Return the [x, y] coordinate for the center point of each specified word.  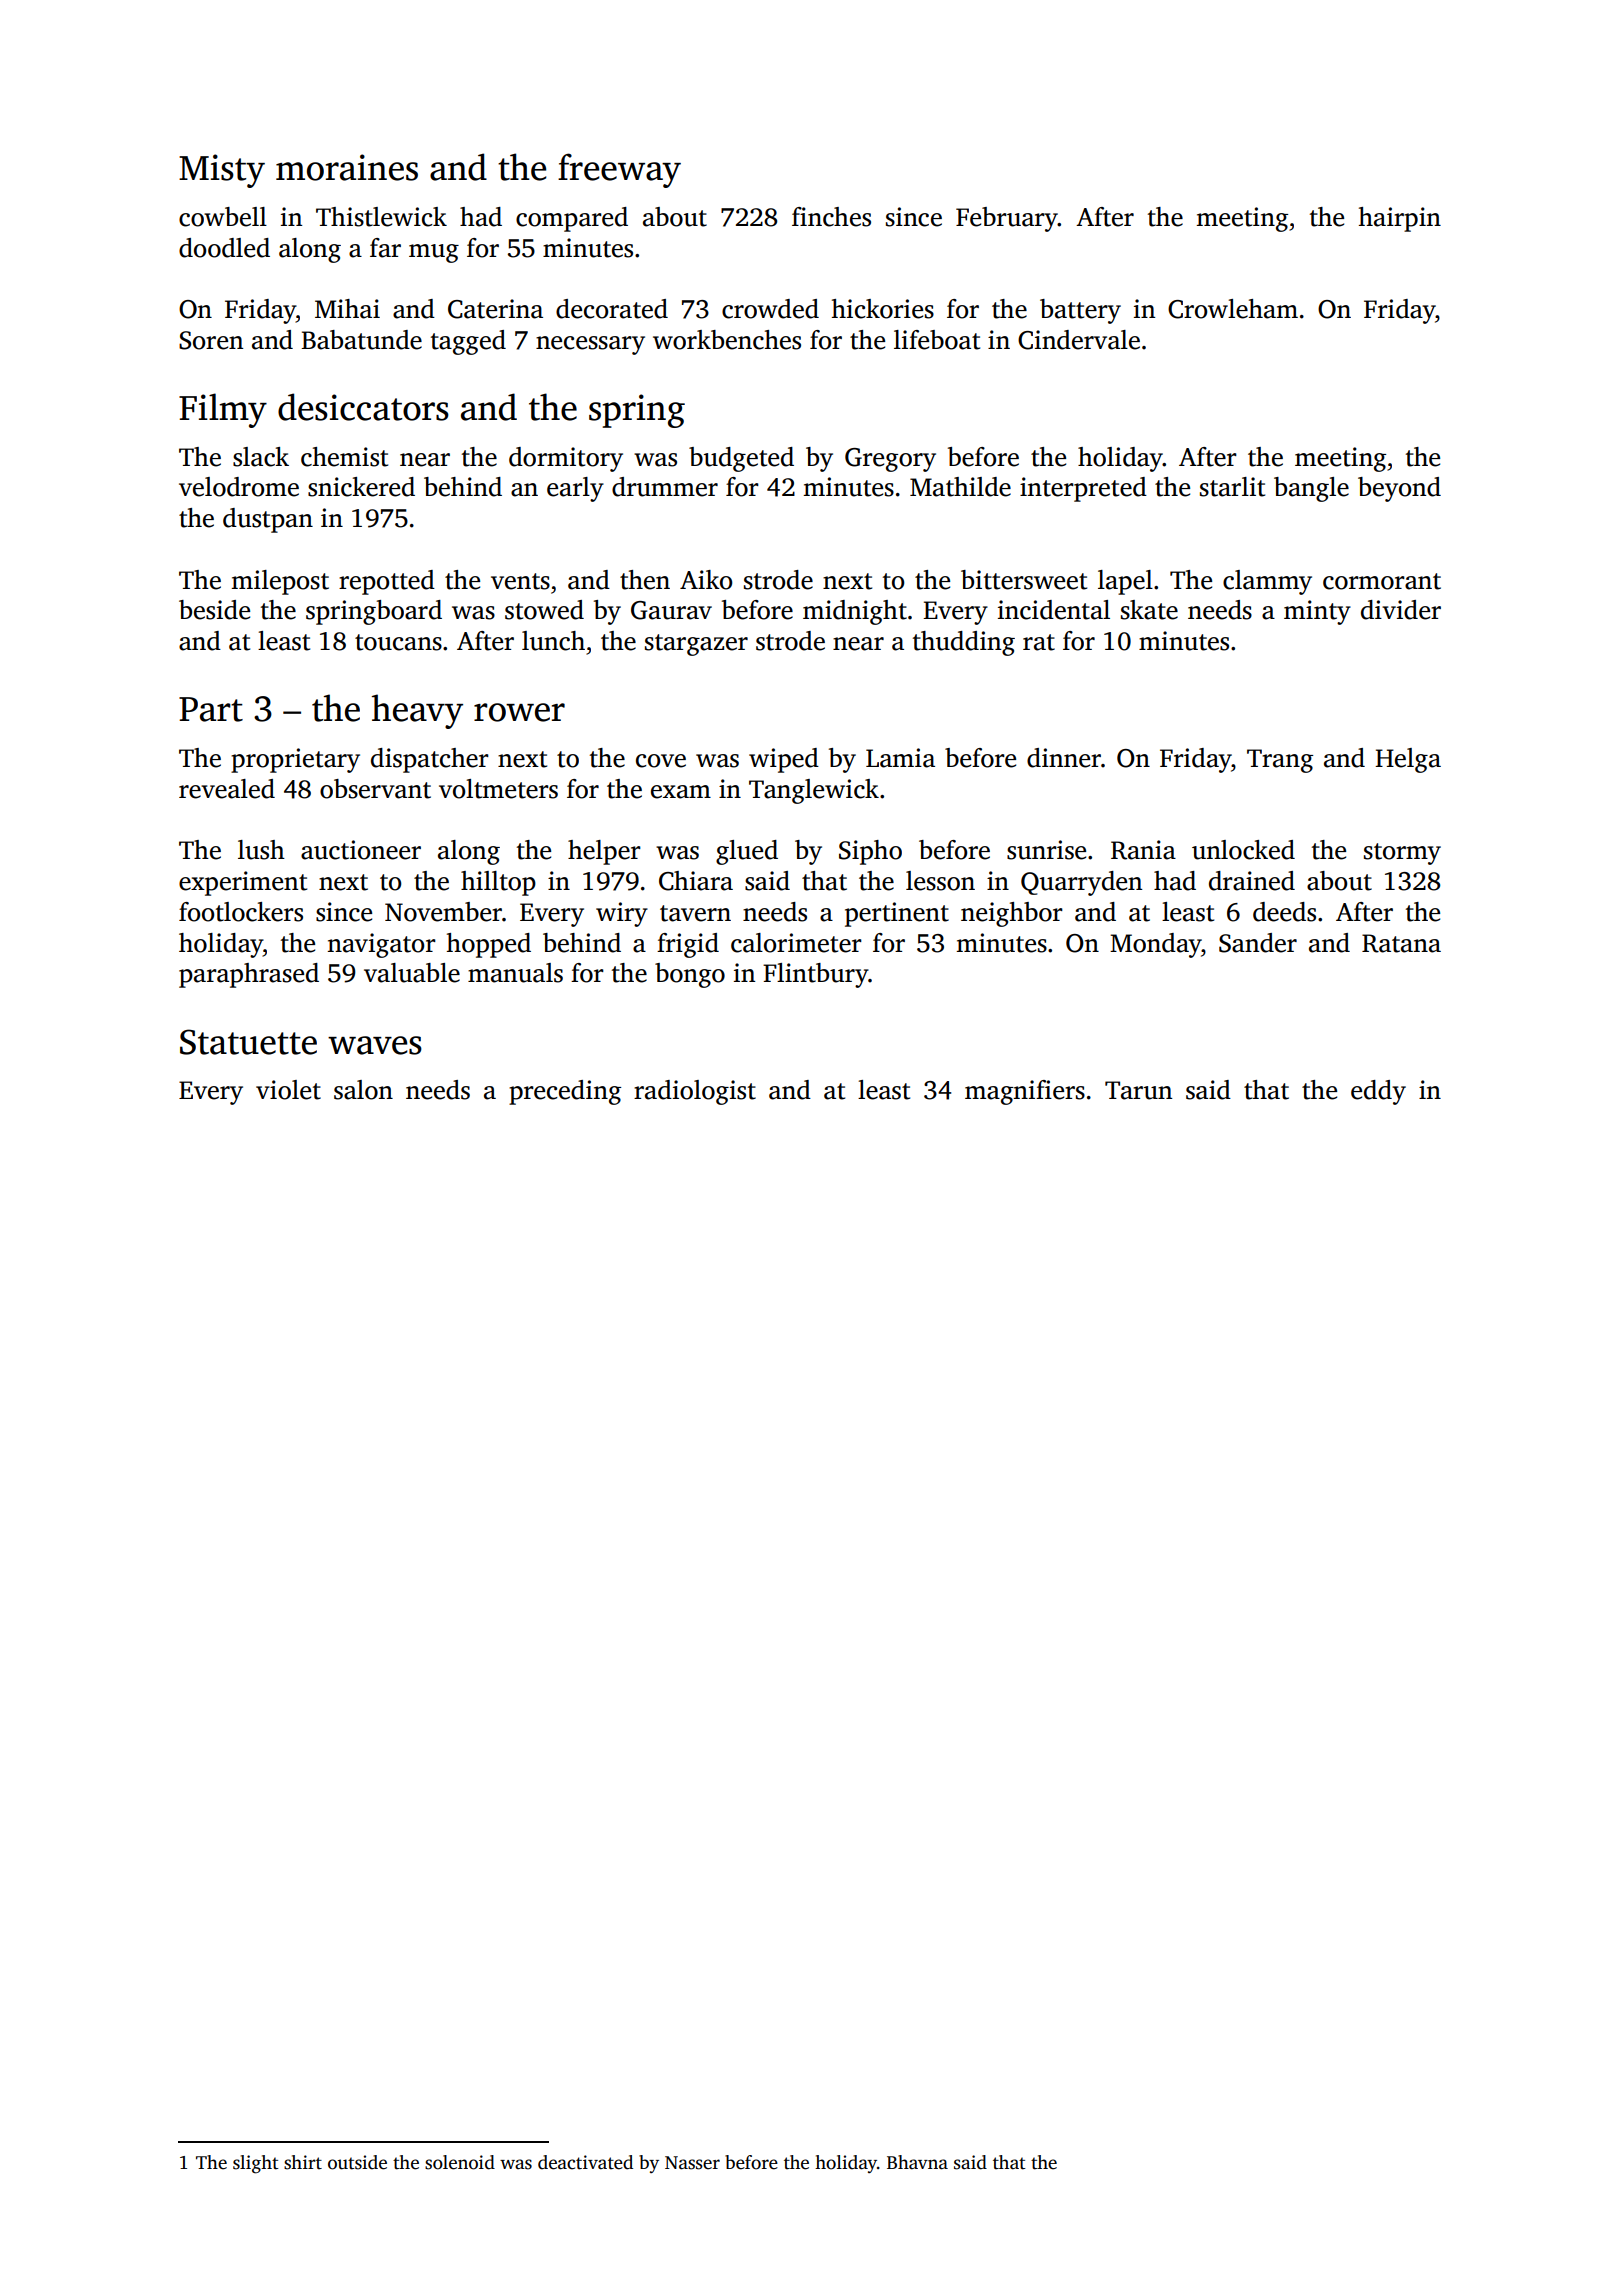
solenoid [460, 2162]
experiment [243, 883]
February [1007, 219]
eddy [1378, 1092]
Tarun [1138, 1090]
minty [1317, 612]
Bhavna [917, 2162]
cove [661, 761]
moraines [347, 167]
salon [363, 1090]
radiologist [695, 1092]
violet [288, 1090]
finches [831, 217]
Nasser [692, 2163]
